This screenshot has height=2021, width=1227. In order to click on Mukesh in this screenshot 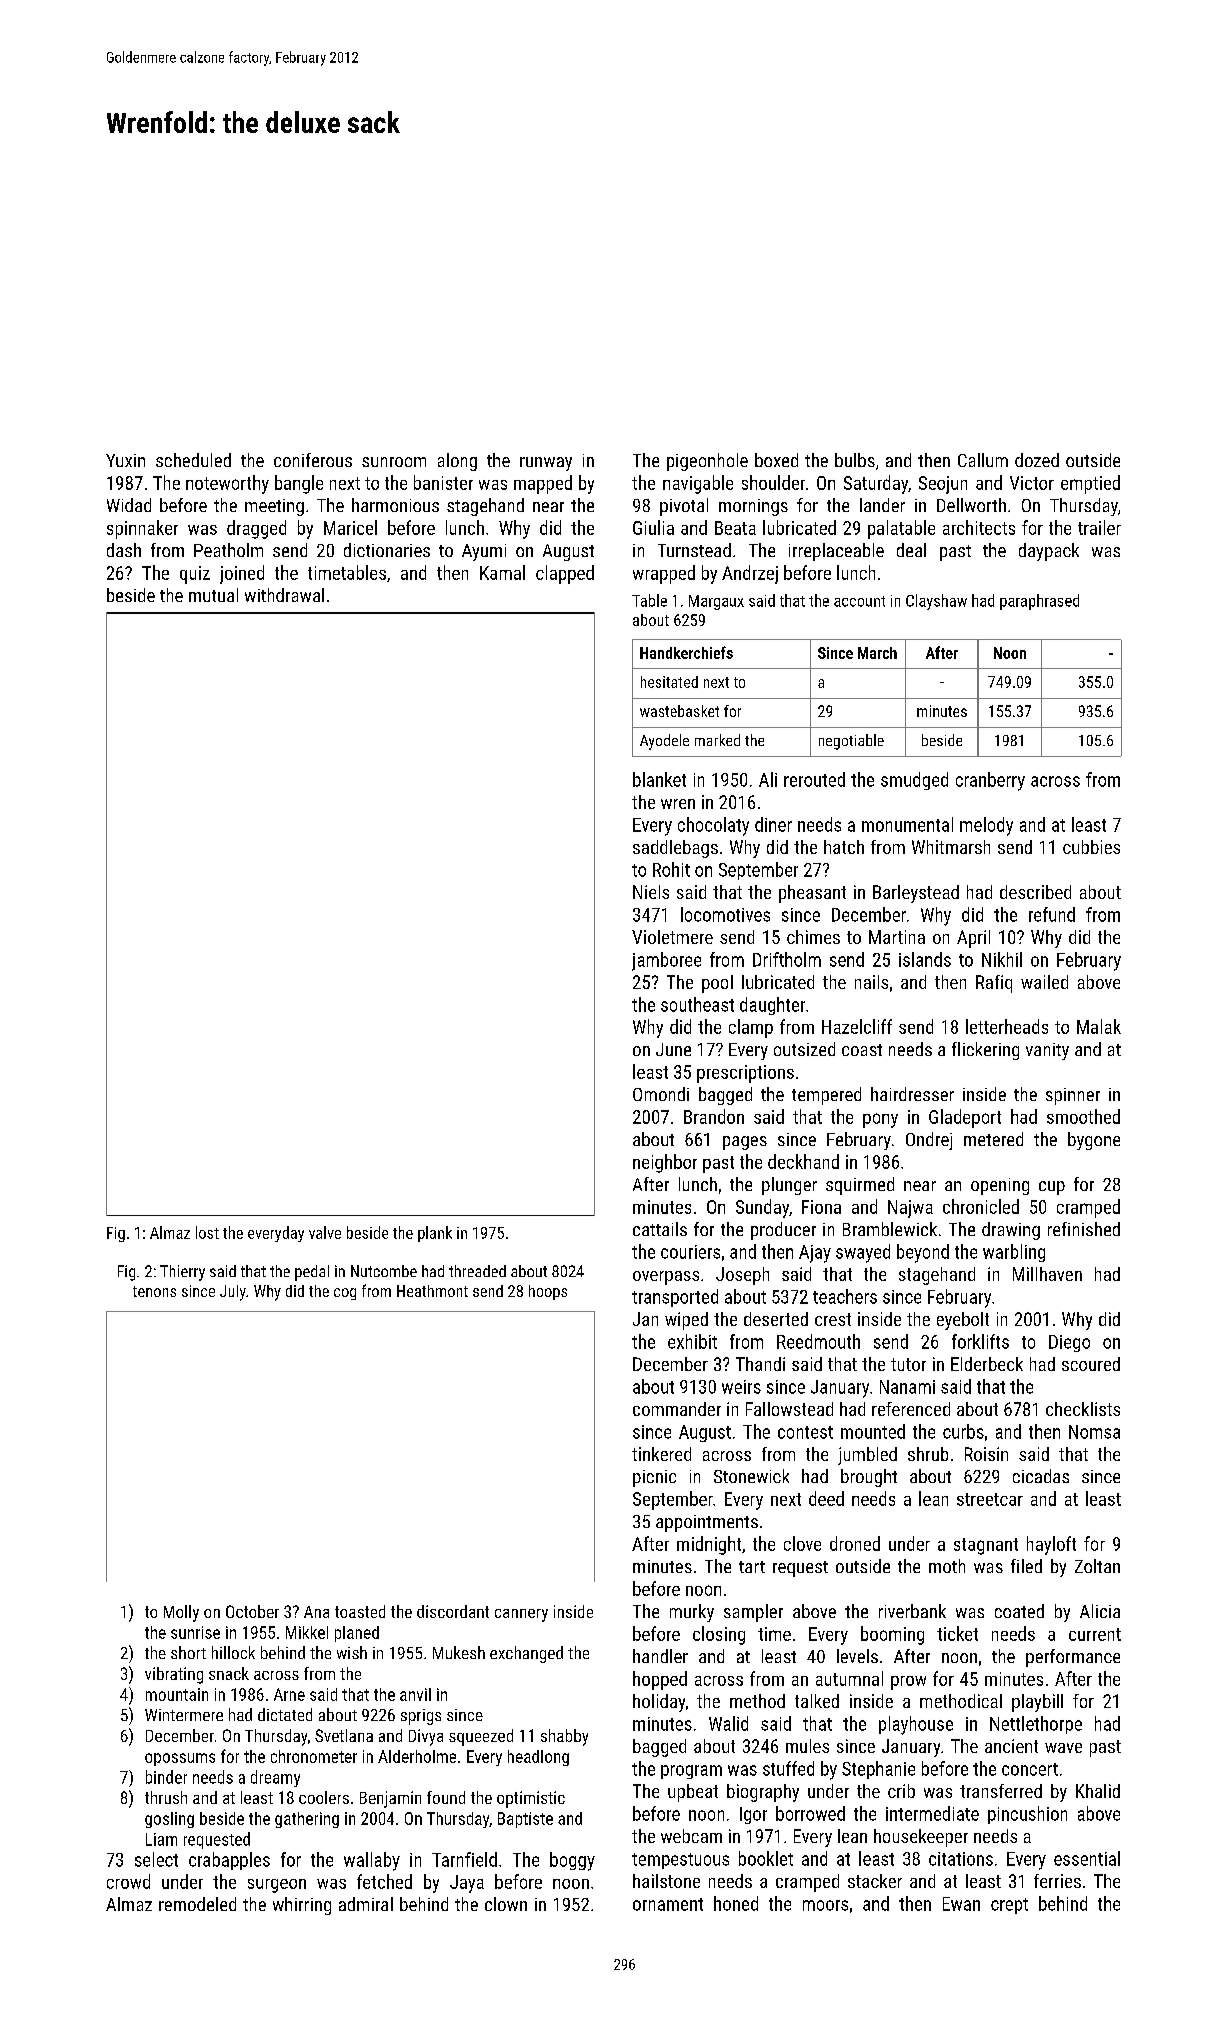, I will do `click(459, 1652)`.
